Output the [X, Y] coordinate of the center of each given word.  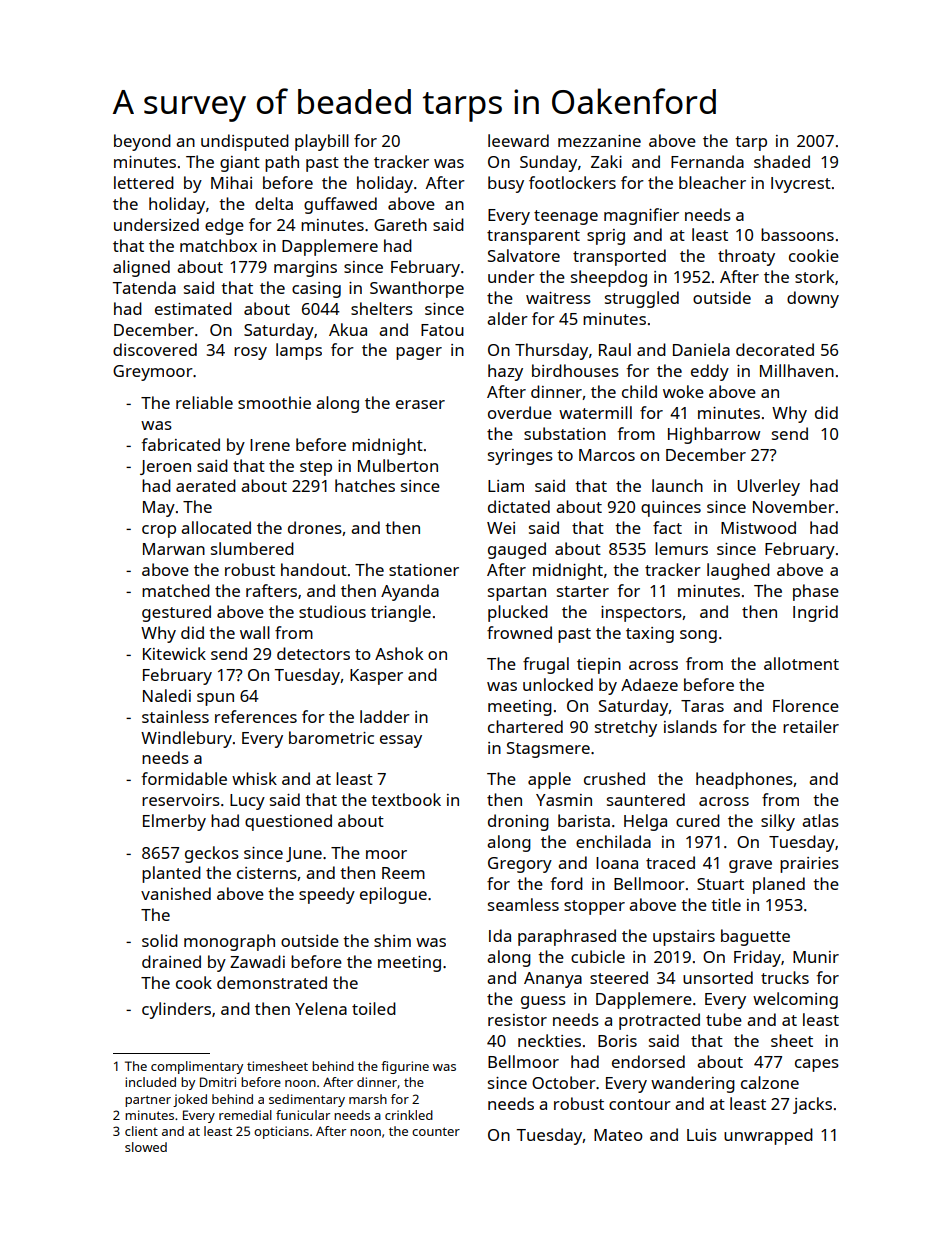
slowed [146, 1147]
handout [314, 569]
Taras [702, 706]
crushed [614, 778]
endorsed [648, 1061]
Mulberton [398, 465]
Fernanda [707, 161]
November [794, 506]
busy [506, 184]
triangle [401, 613]
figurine [405, 1067]
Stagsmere [548, 750]
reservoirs [181, 800]
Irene [270, 445]
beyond [142, 142]
